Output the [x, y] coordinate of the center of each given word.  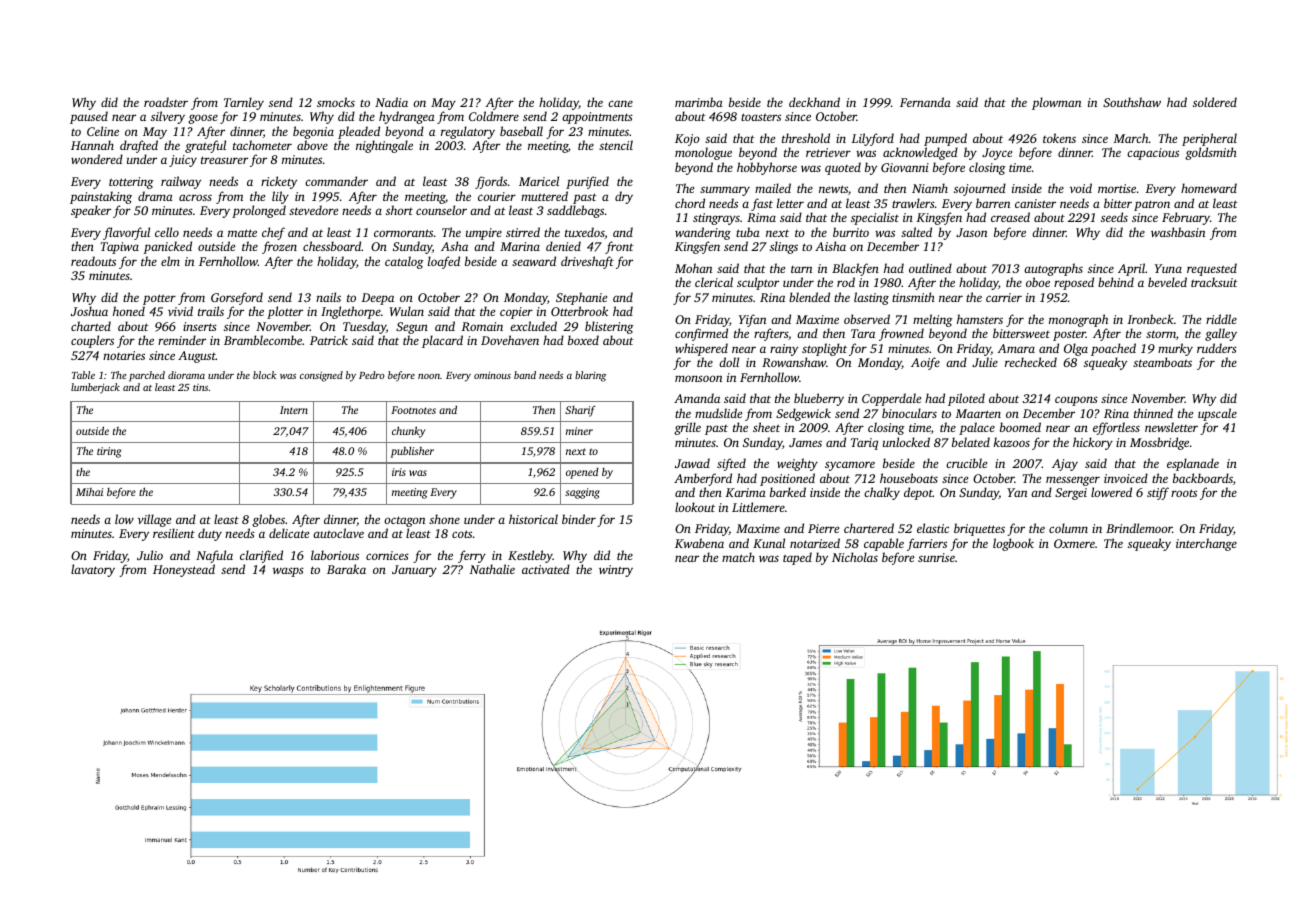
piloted [966, 399]
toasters [761, 117]
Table [83, 375]
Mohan [693, 268]
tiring [109, 452]
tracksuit [1214, 282]
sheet [766, 427]
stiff [1158, 493]
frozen [279, 247]
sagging [582, 493]
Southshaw [1132, 102]
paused [89, 117]
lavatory [93, 570]
